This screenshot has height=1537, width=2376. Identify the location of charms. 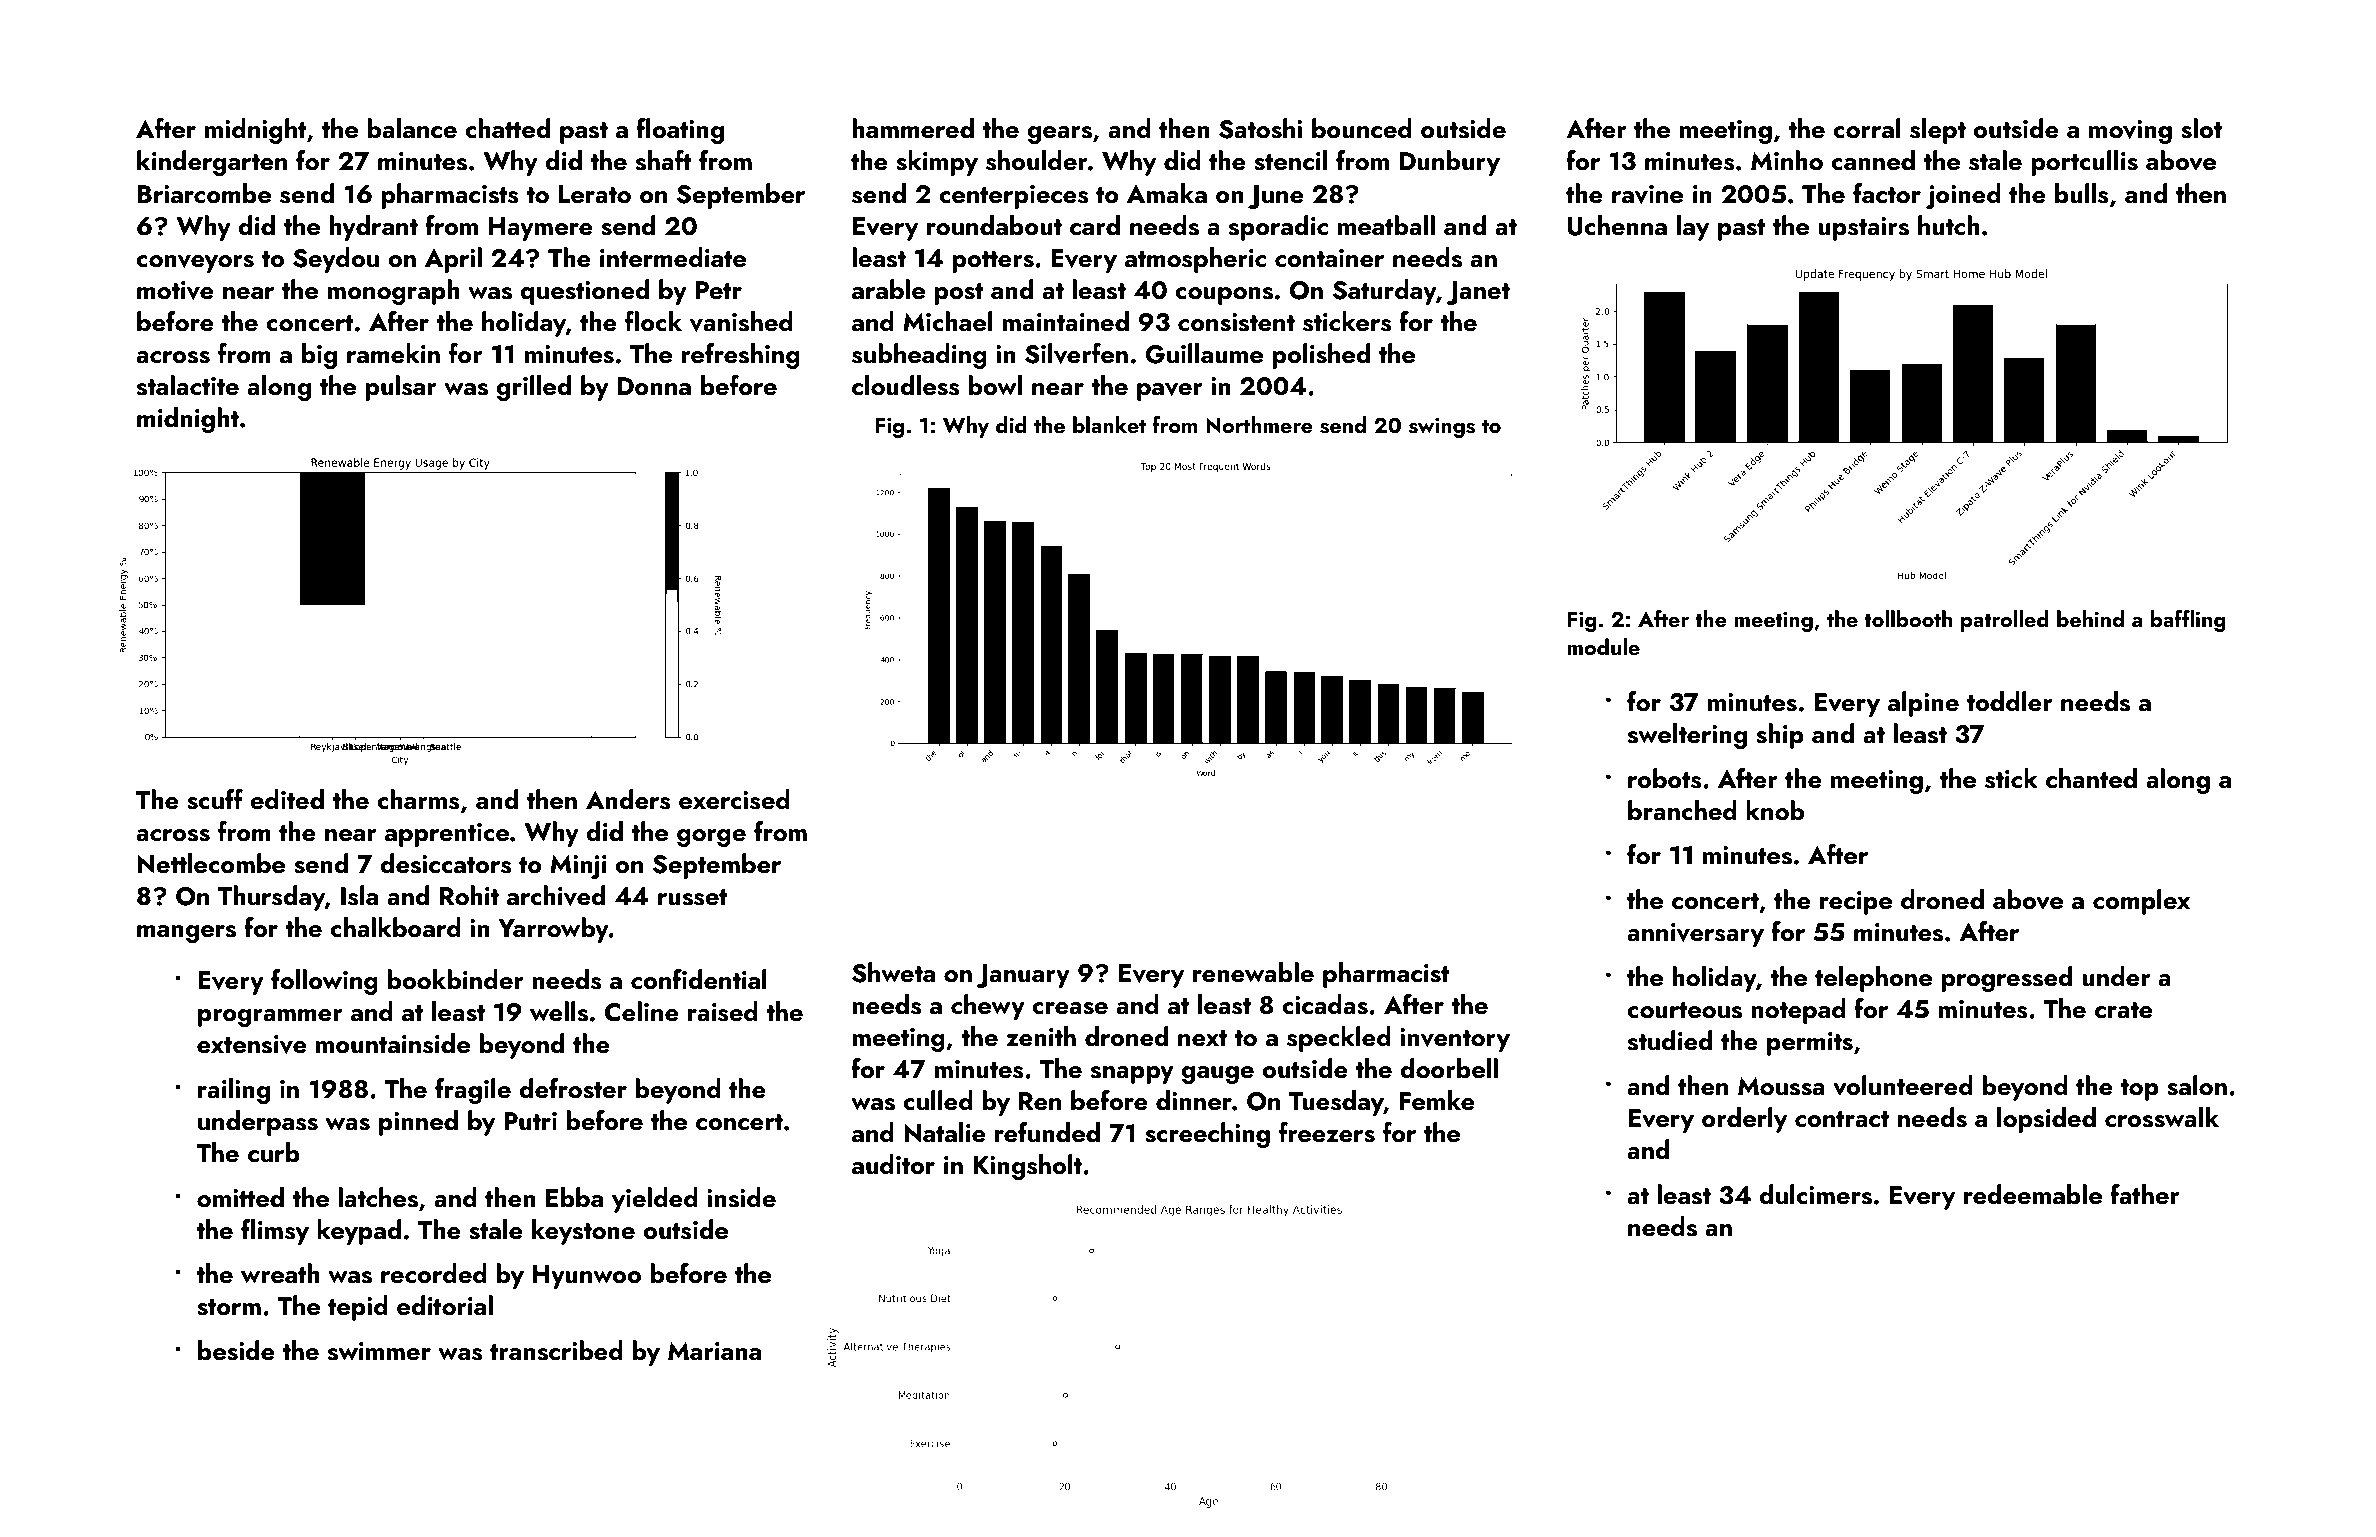
(418, 799).
